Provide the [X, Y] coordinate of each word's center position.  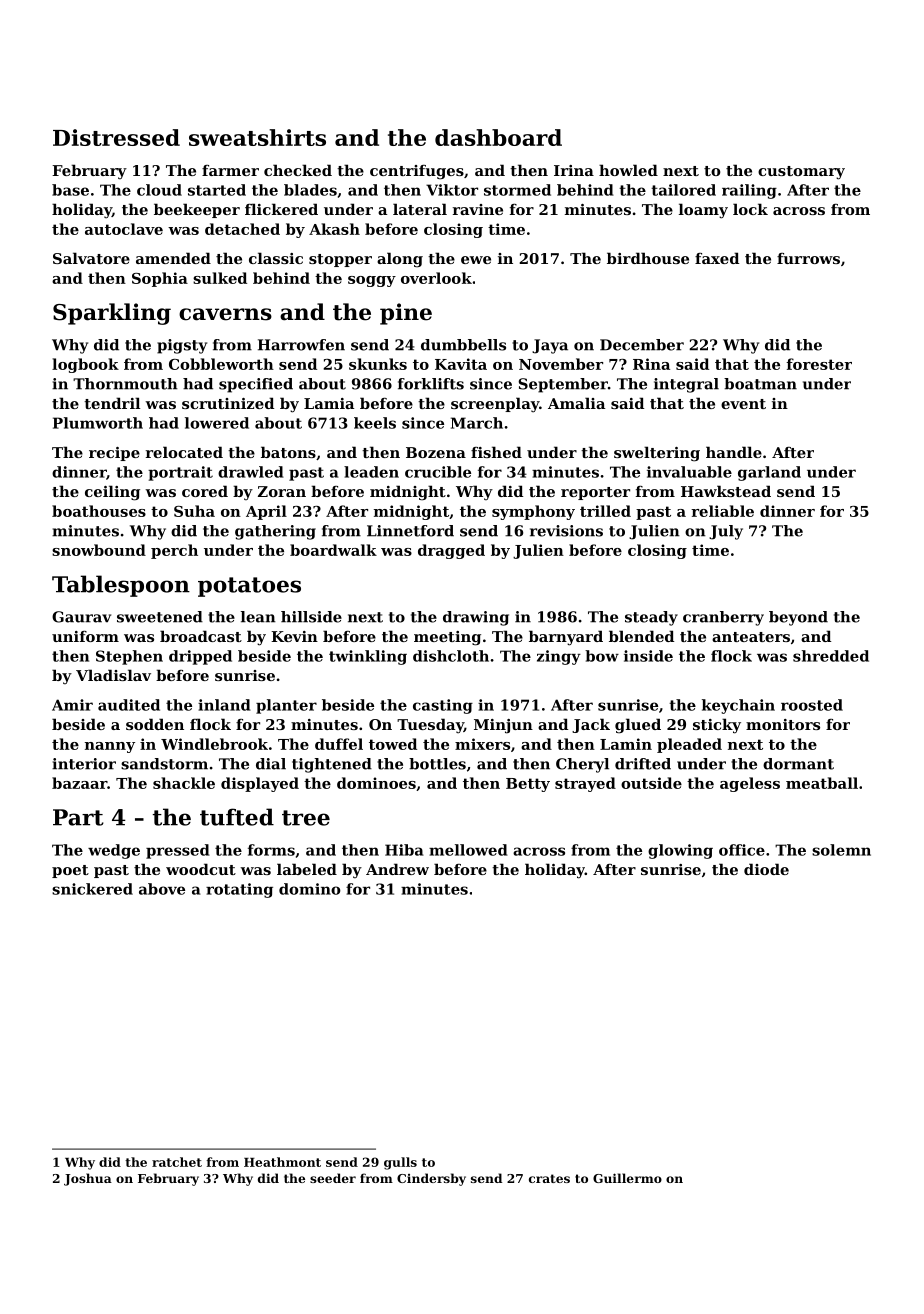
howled [628, 170]
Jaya [550, 346]
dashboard [498, 137]
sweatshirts [257, 137]
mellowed [468, 850]
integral [686, 385]
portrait [180, 473]
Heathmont [282, 1162]
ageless [750, 784]
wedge [114, 851]
